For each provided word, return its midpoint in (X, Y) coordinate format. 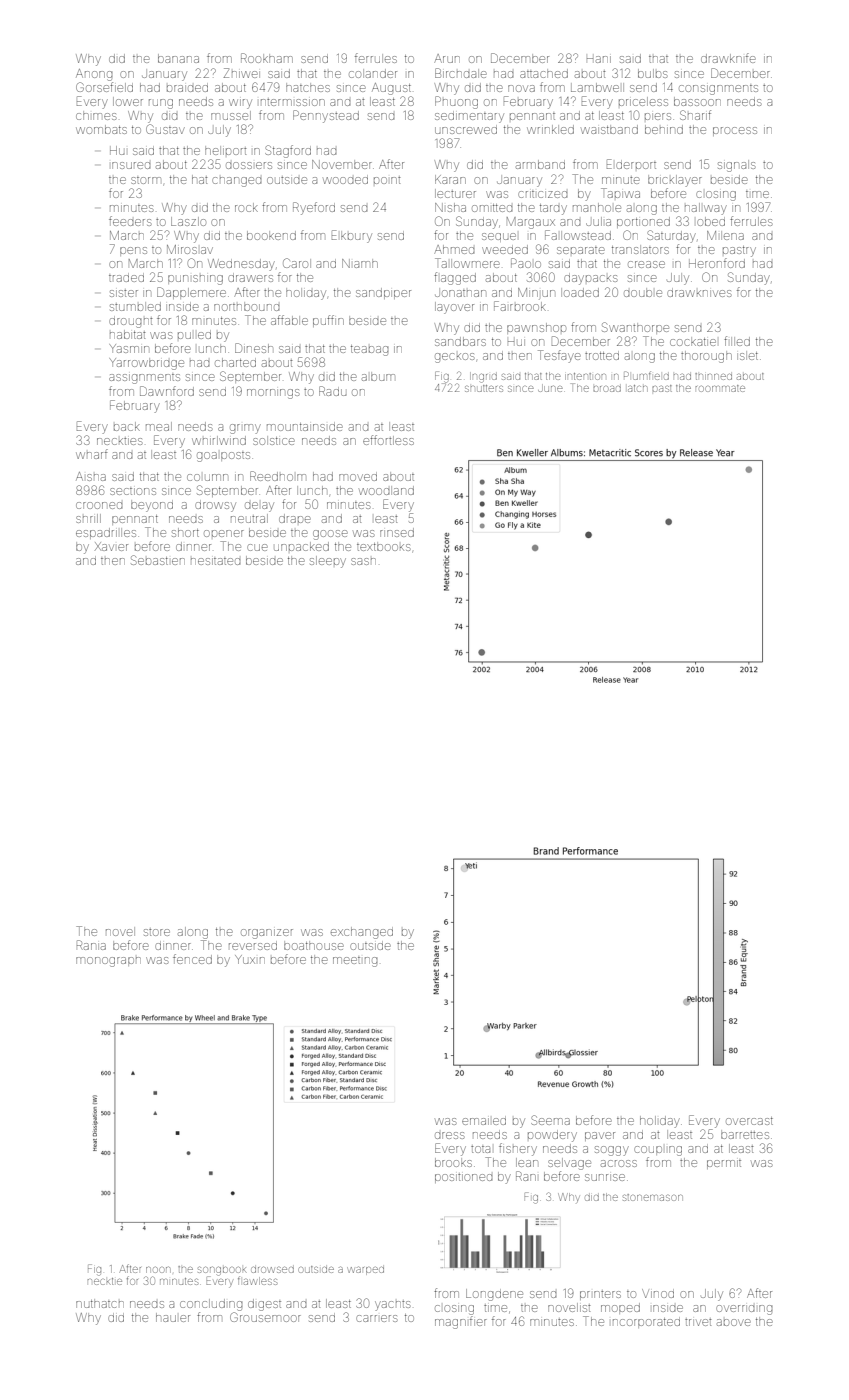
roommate (720, 388)
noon (158, 1270)
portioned (643, 222)
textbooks (383, 546)
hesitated (215, 561)
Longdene (494, 1295)
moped (620, 1308)
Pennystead (326, 116)
